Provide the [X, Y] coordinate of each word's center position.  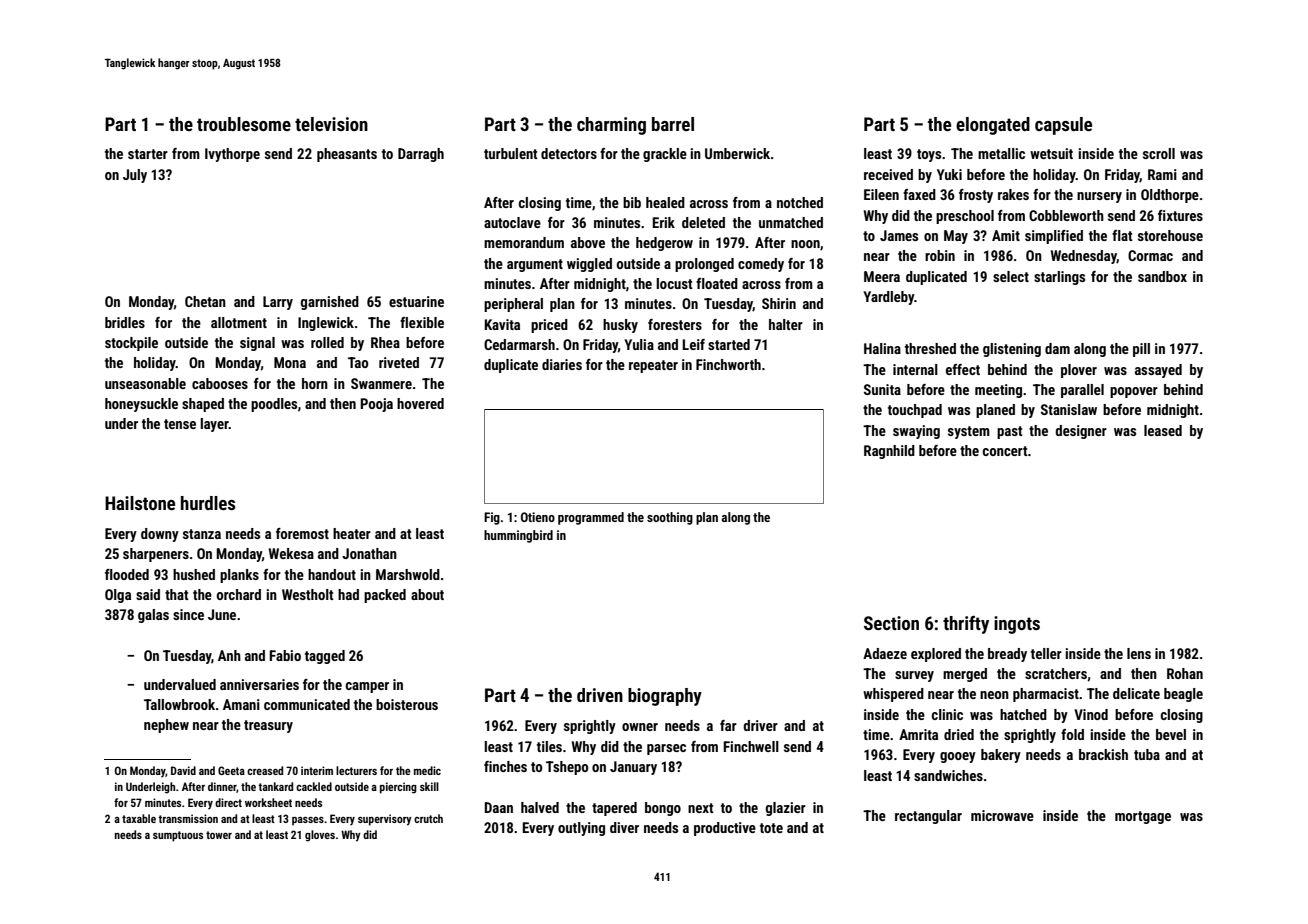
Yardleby [888, 298]
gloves [320, 836]
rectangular [928, 817]
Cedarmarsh [519, 344]
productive [725, 829]
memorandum [524, 242]
